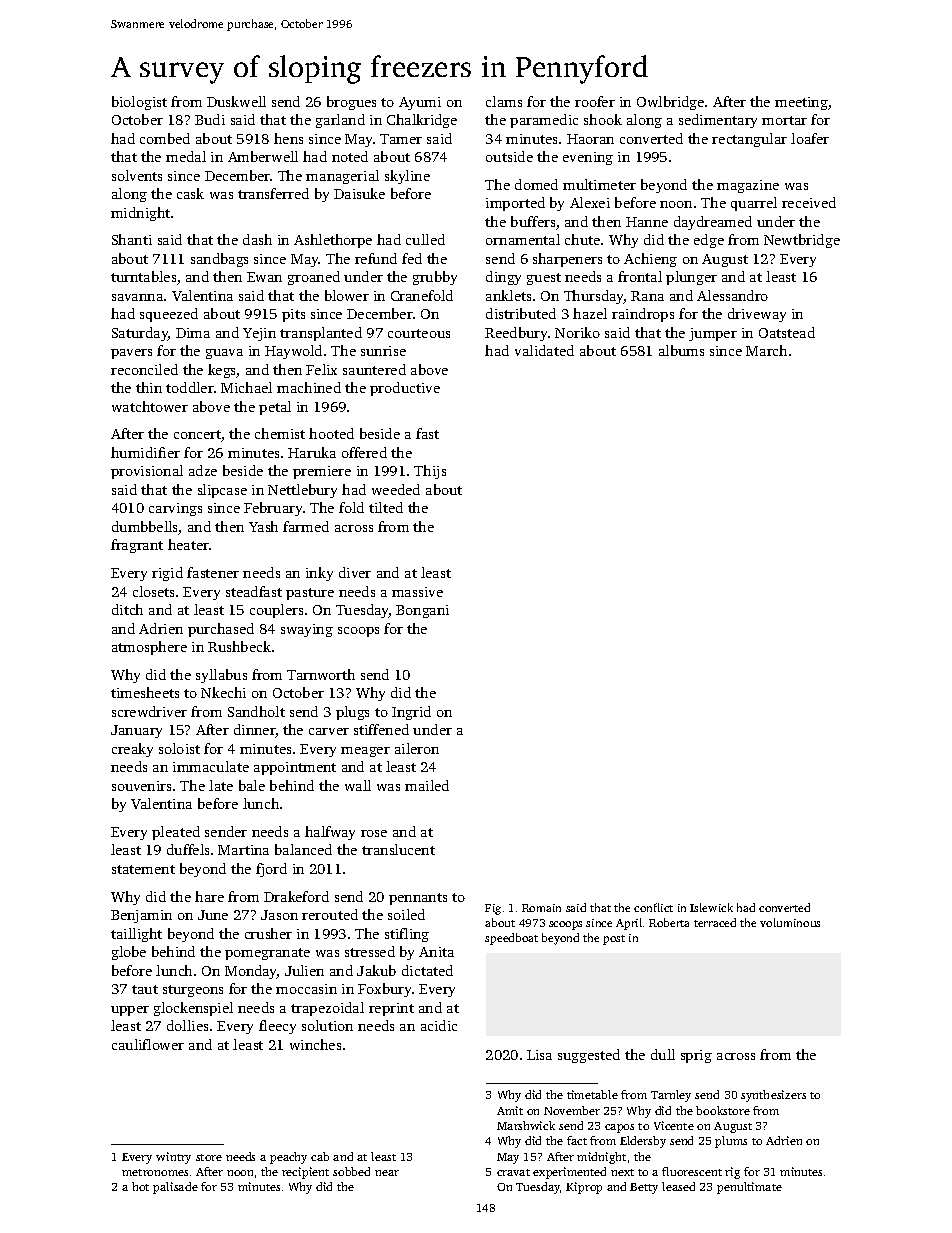 Image resolution: width=952 pixels, height=1233 pixels. Describe the element at coordinates (766, 350) in the page. I see `March` at that location.
